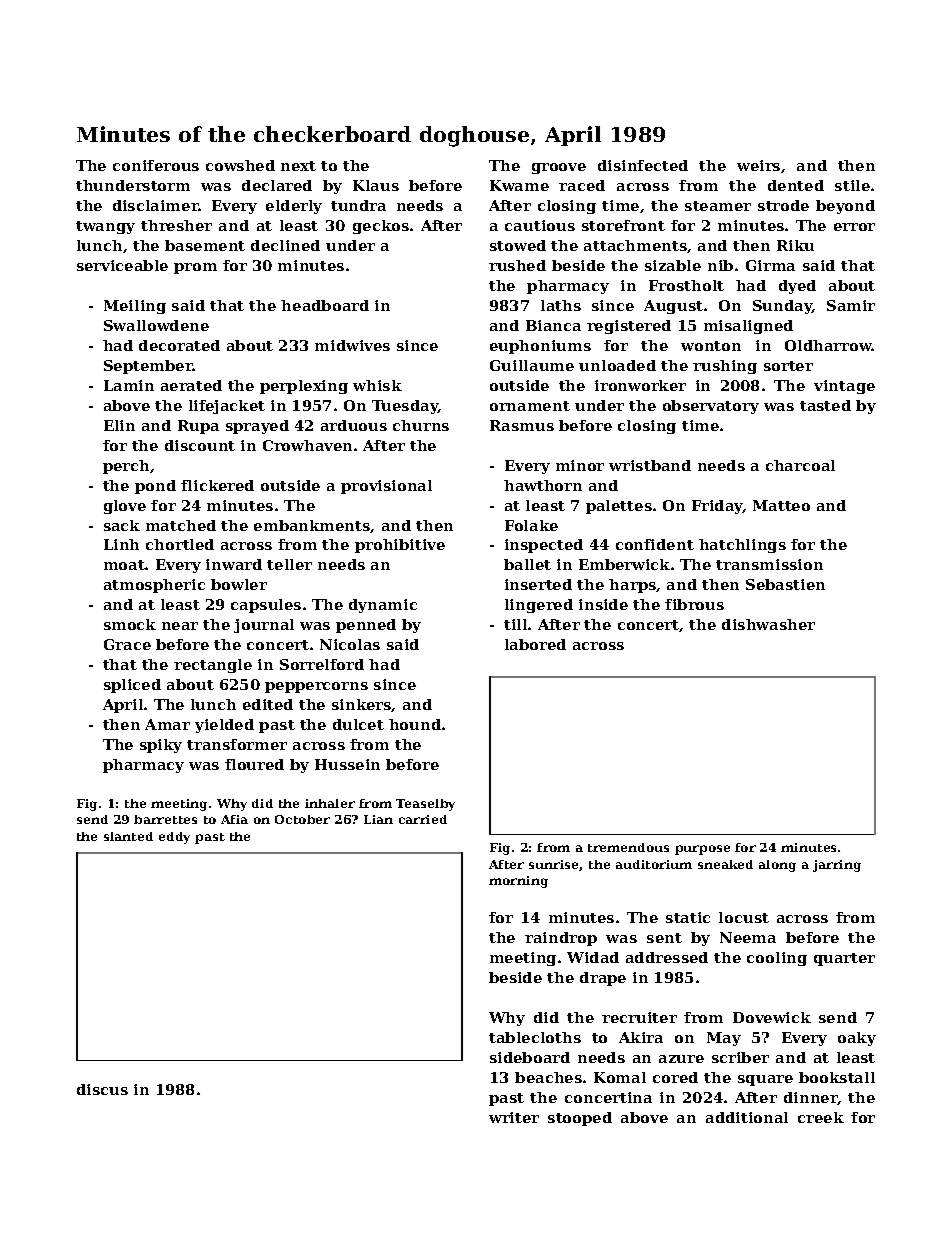 The image size is (952, 1233). I want to click on discus, so click(102, 1089).
